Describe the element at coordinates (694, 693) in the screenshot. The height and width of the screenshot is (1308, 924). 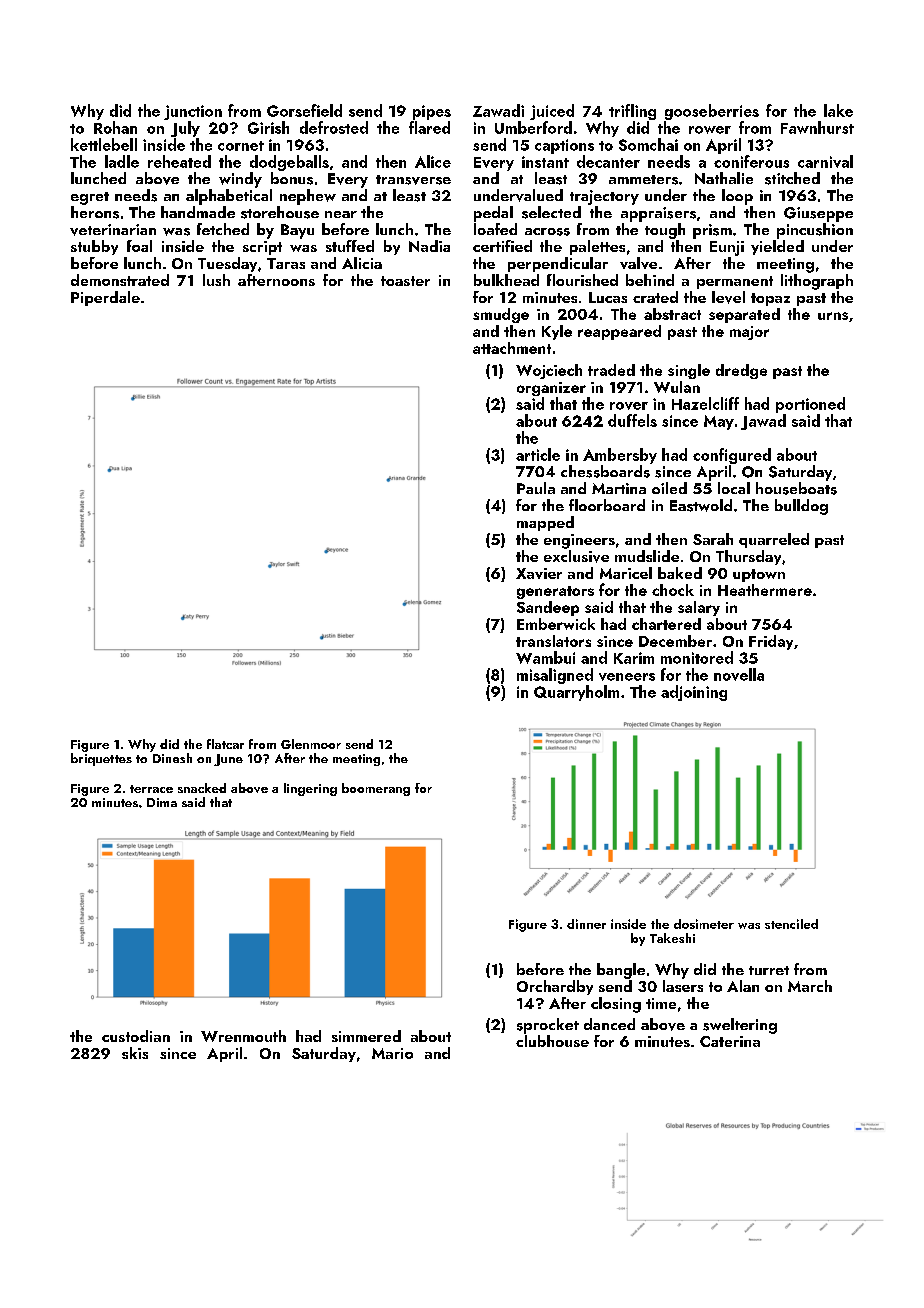
I see `adjoining` at that location.
